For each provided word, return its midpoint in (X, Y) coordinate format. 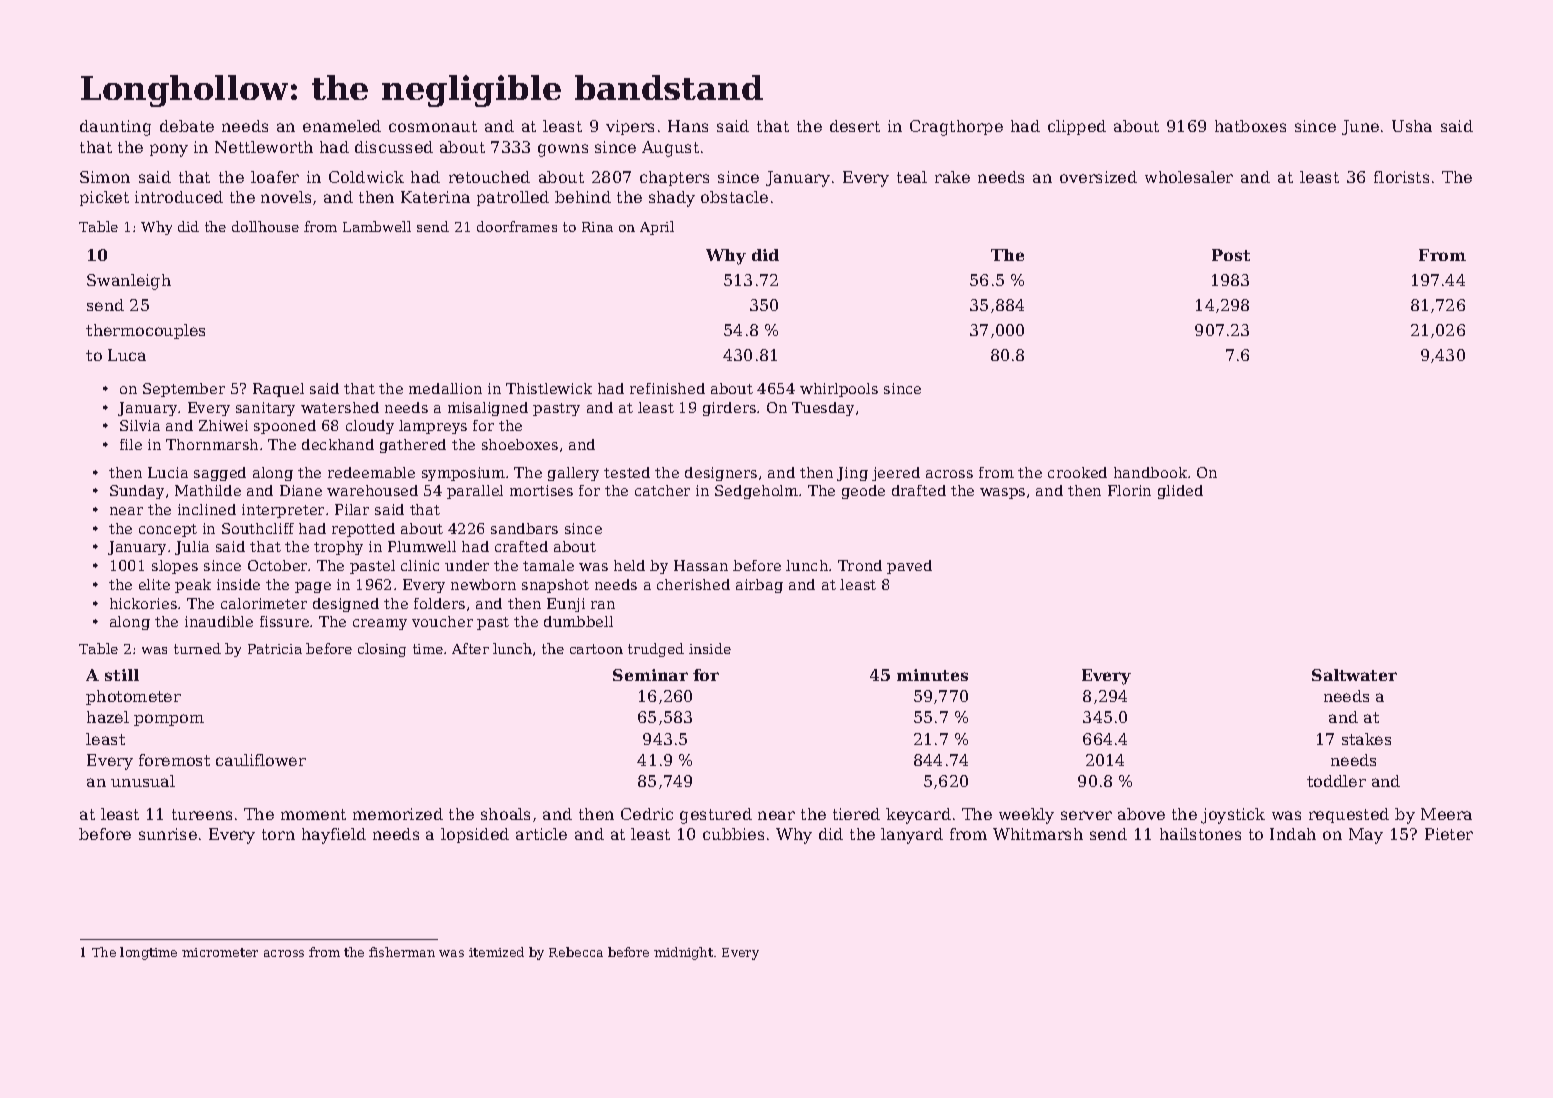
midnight (683, 953)
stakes (1366, 739)
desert (855, 126)
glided (1180, 492)
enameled (342, 126)
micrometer (220, 952)
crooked (1077, 472)
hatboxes (1250, 126)
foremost (174, 760)
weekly (1026, 816)
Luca (127, 355)
